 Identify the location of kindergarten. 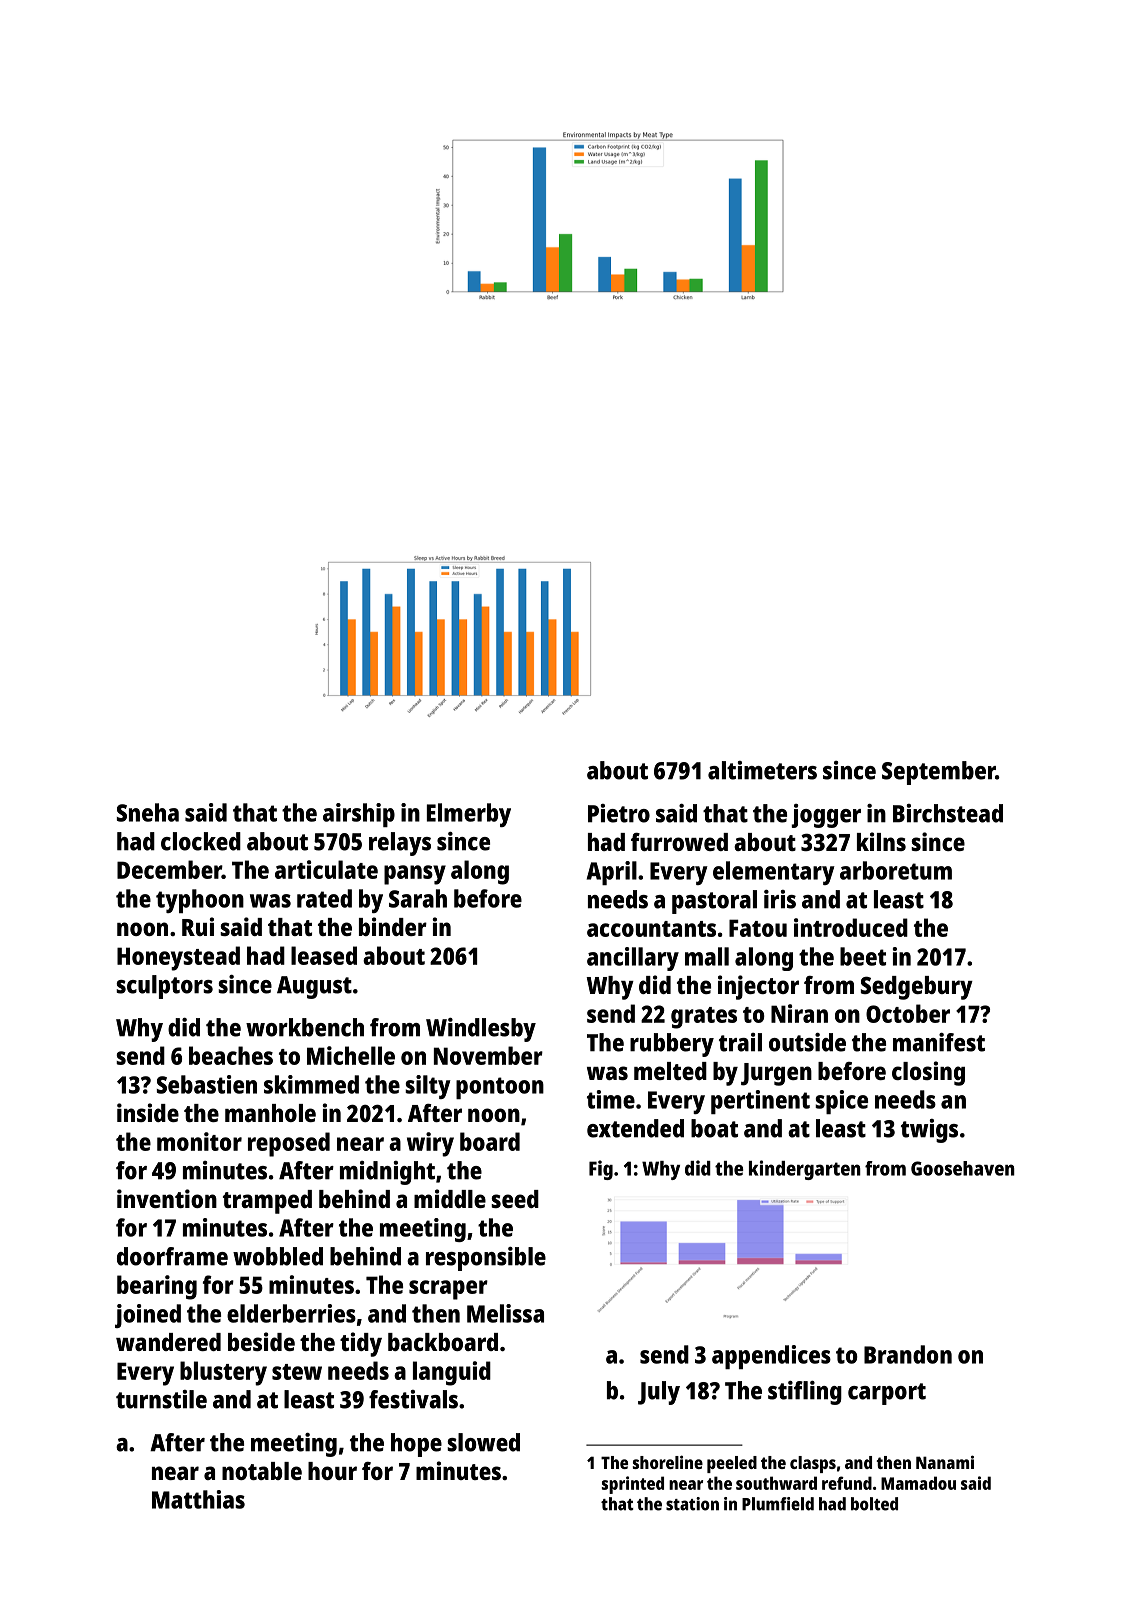
(805, 1170).
